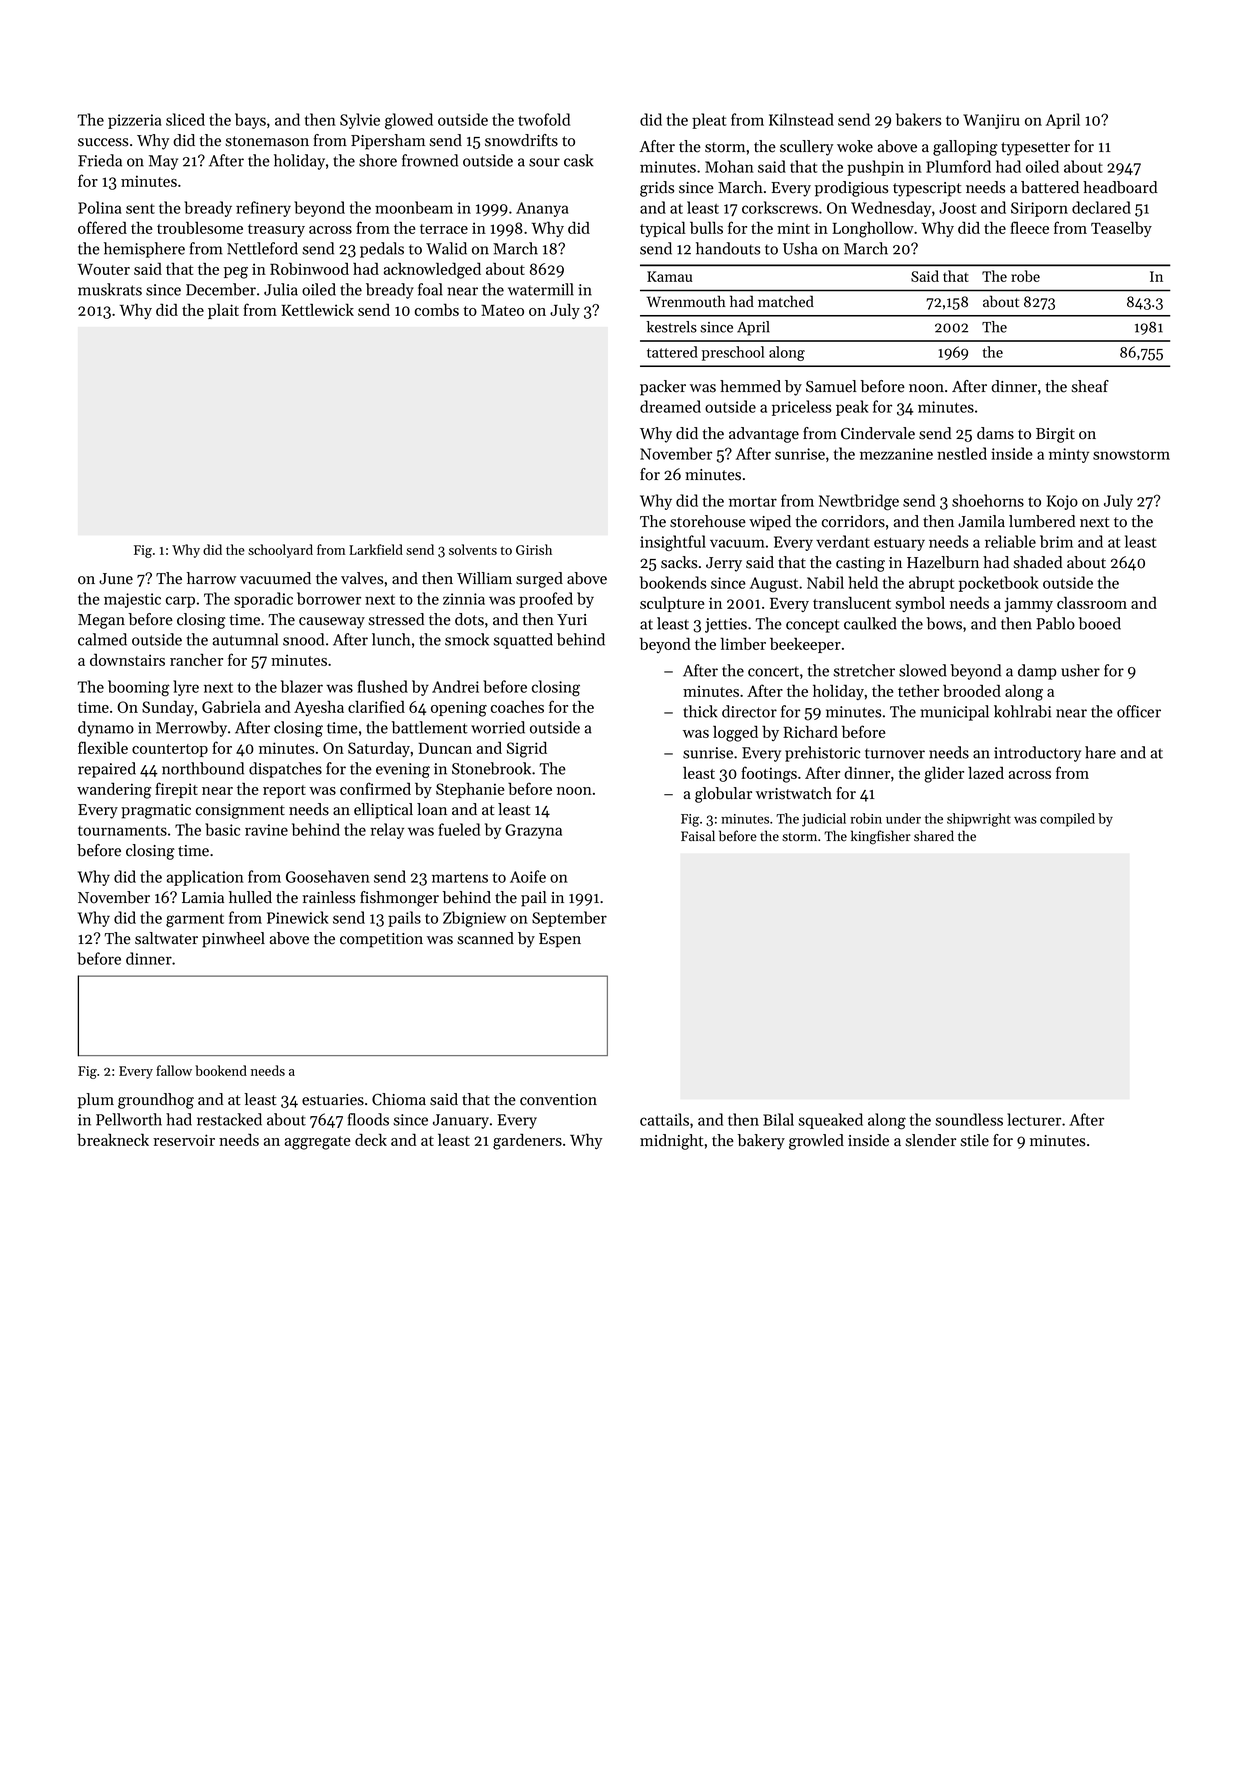 Image resolution: width=1248 pixels, height=1766 pixels. I want to click on pinwheel, so click(233, 940).
